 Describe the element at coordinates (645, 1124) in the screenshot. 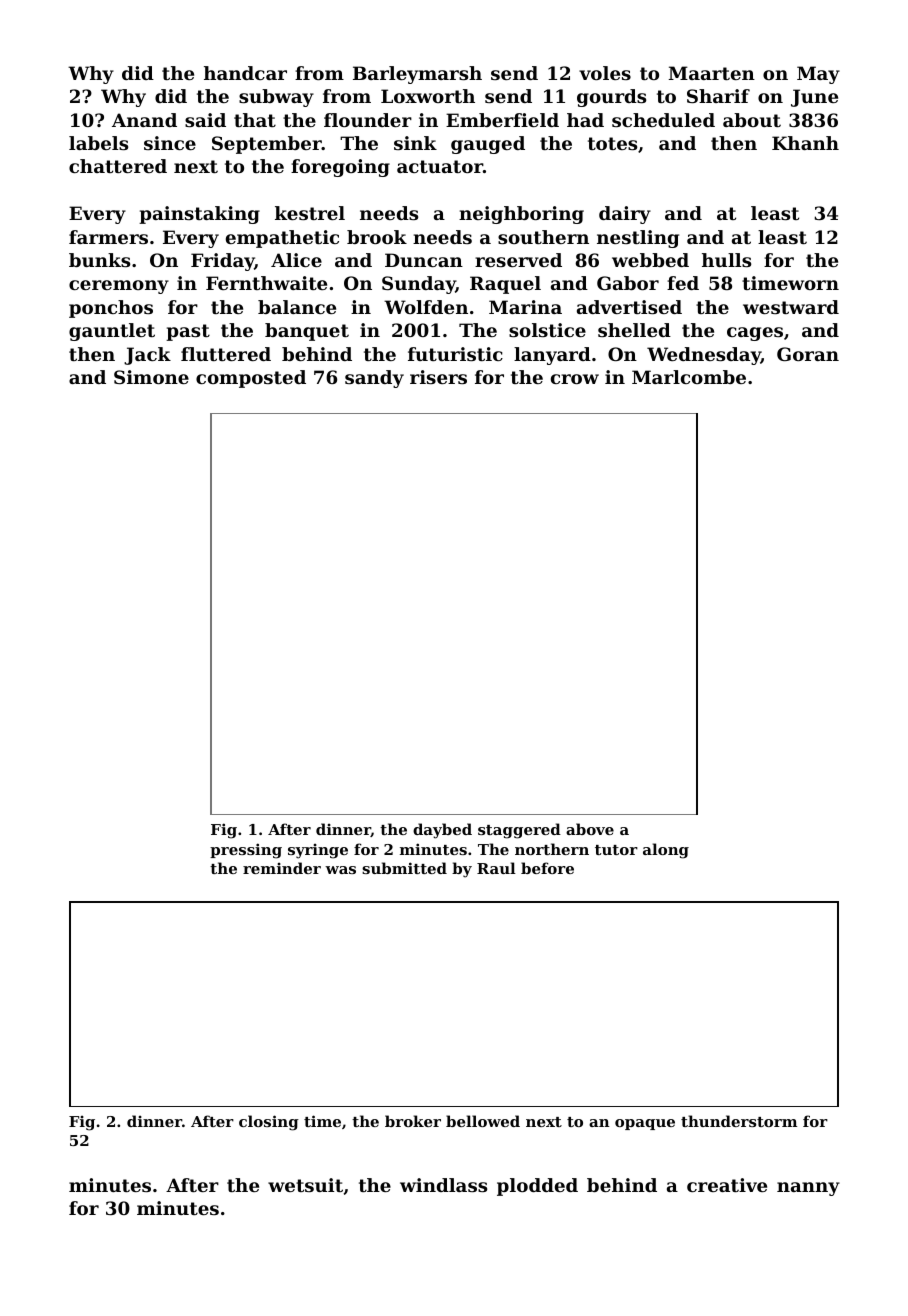

I see `opaque` at that location.
